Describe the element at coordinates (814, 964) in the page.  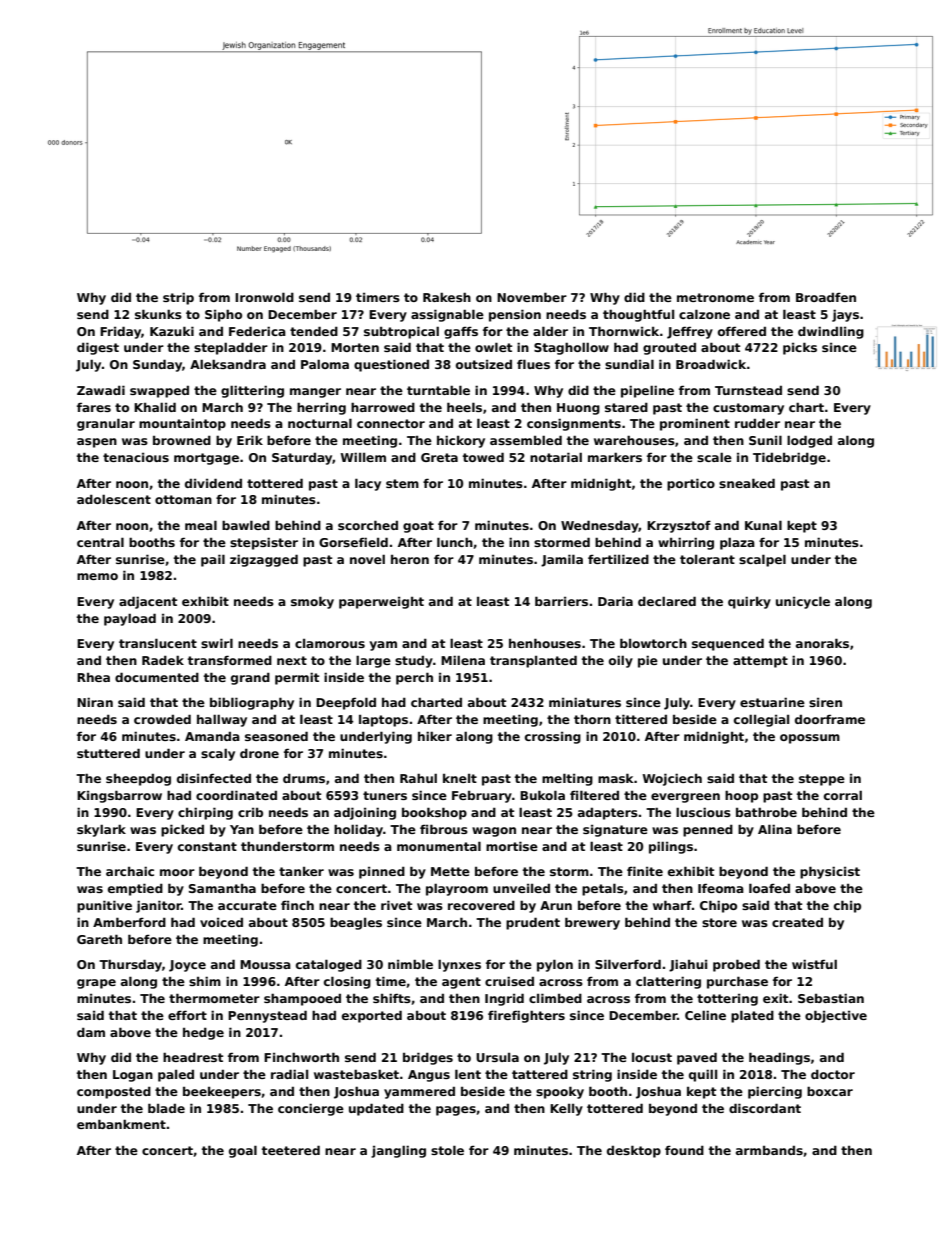
I see `wistful` at that location.
